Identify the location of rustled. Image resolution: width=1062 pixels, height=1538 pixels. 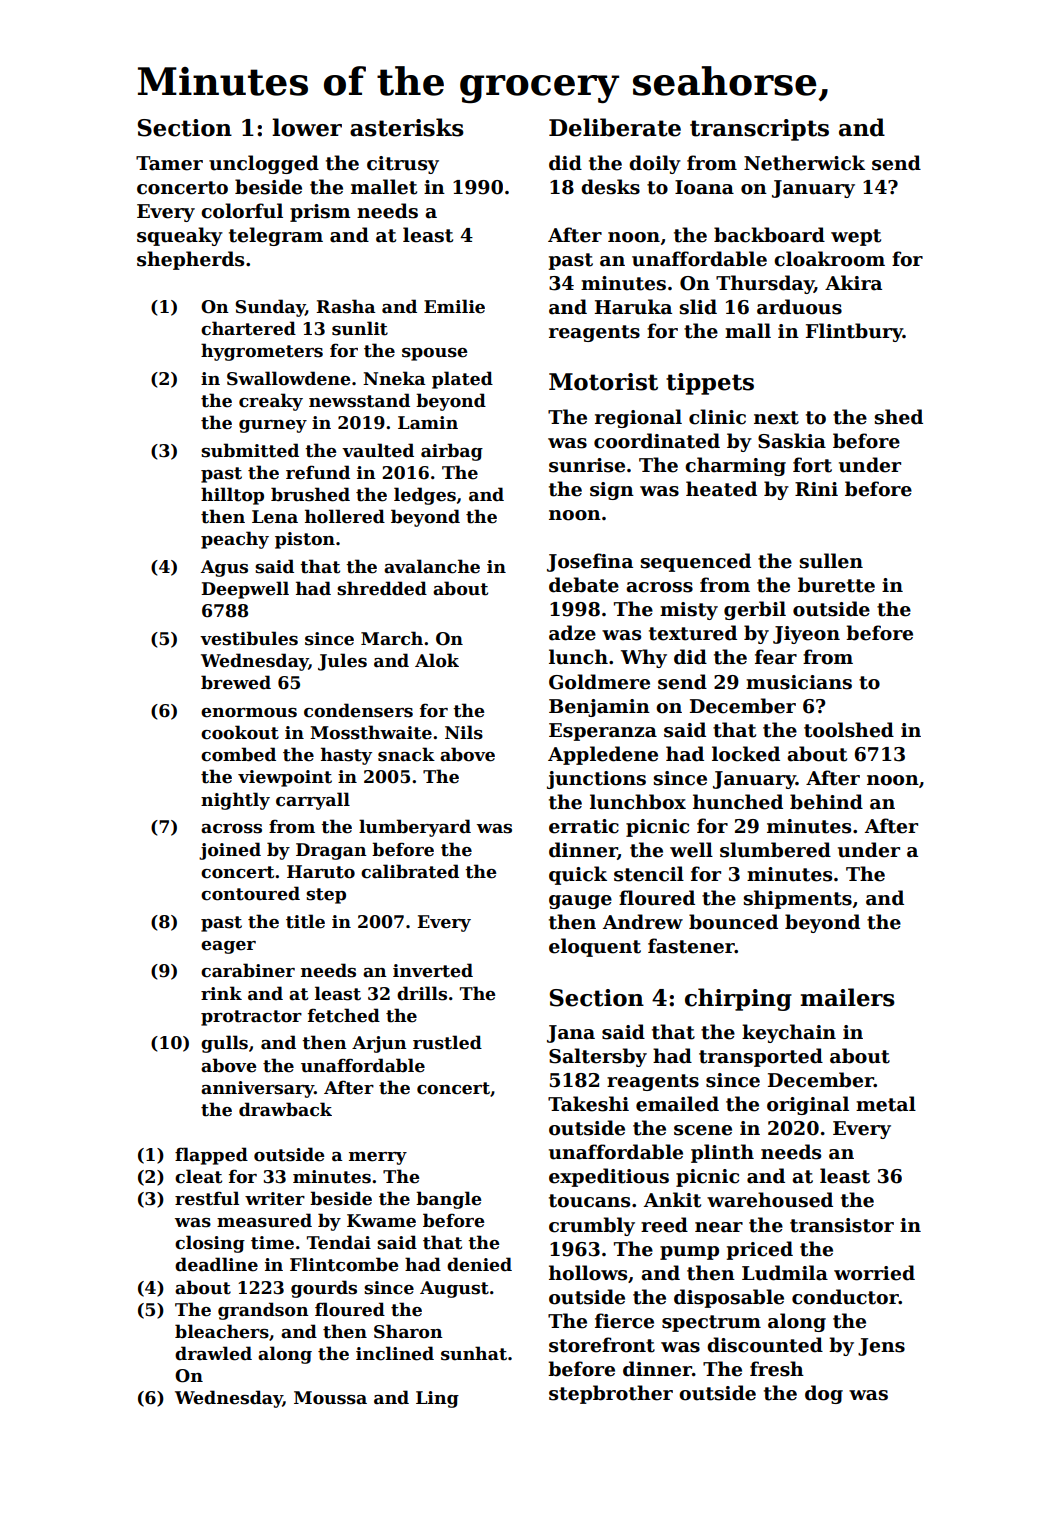
(447, 1042).
